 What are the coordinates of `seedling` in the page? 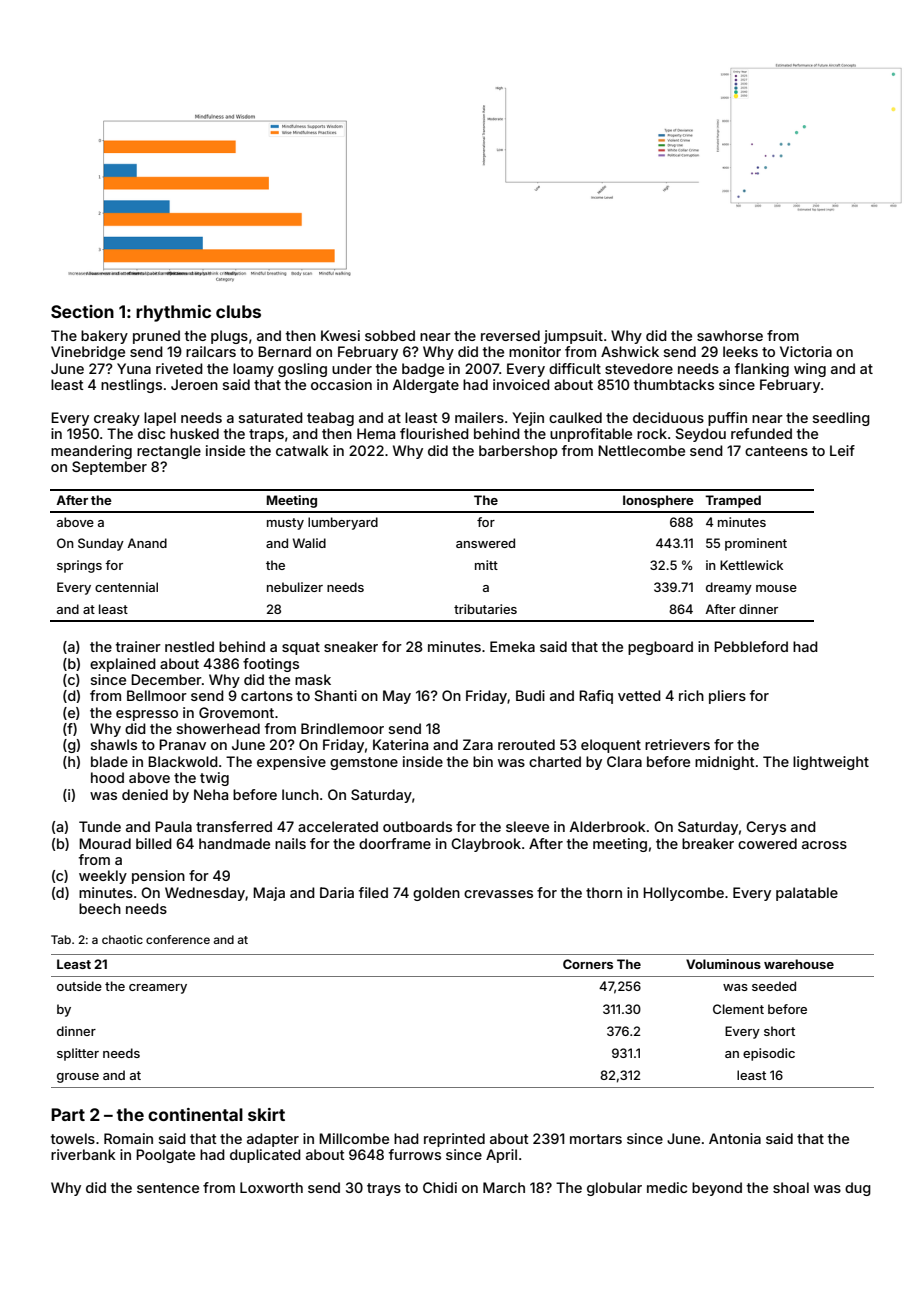 It's located at (841, 419).
